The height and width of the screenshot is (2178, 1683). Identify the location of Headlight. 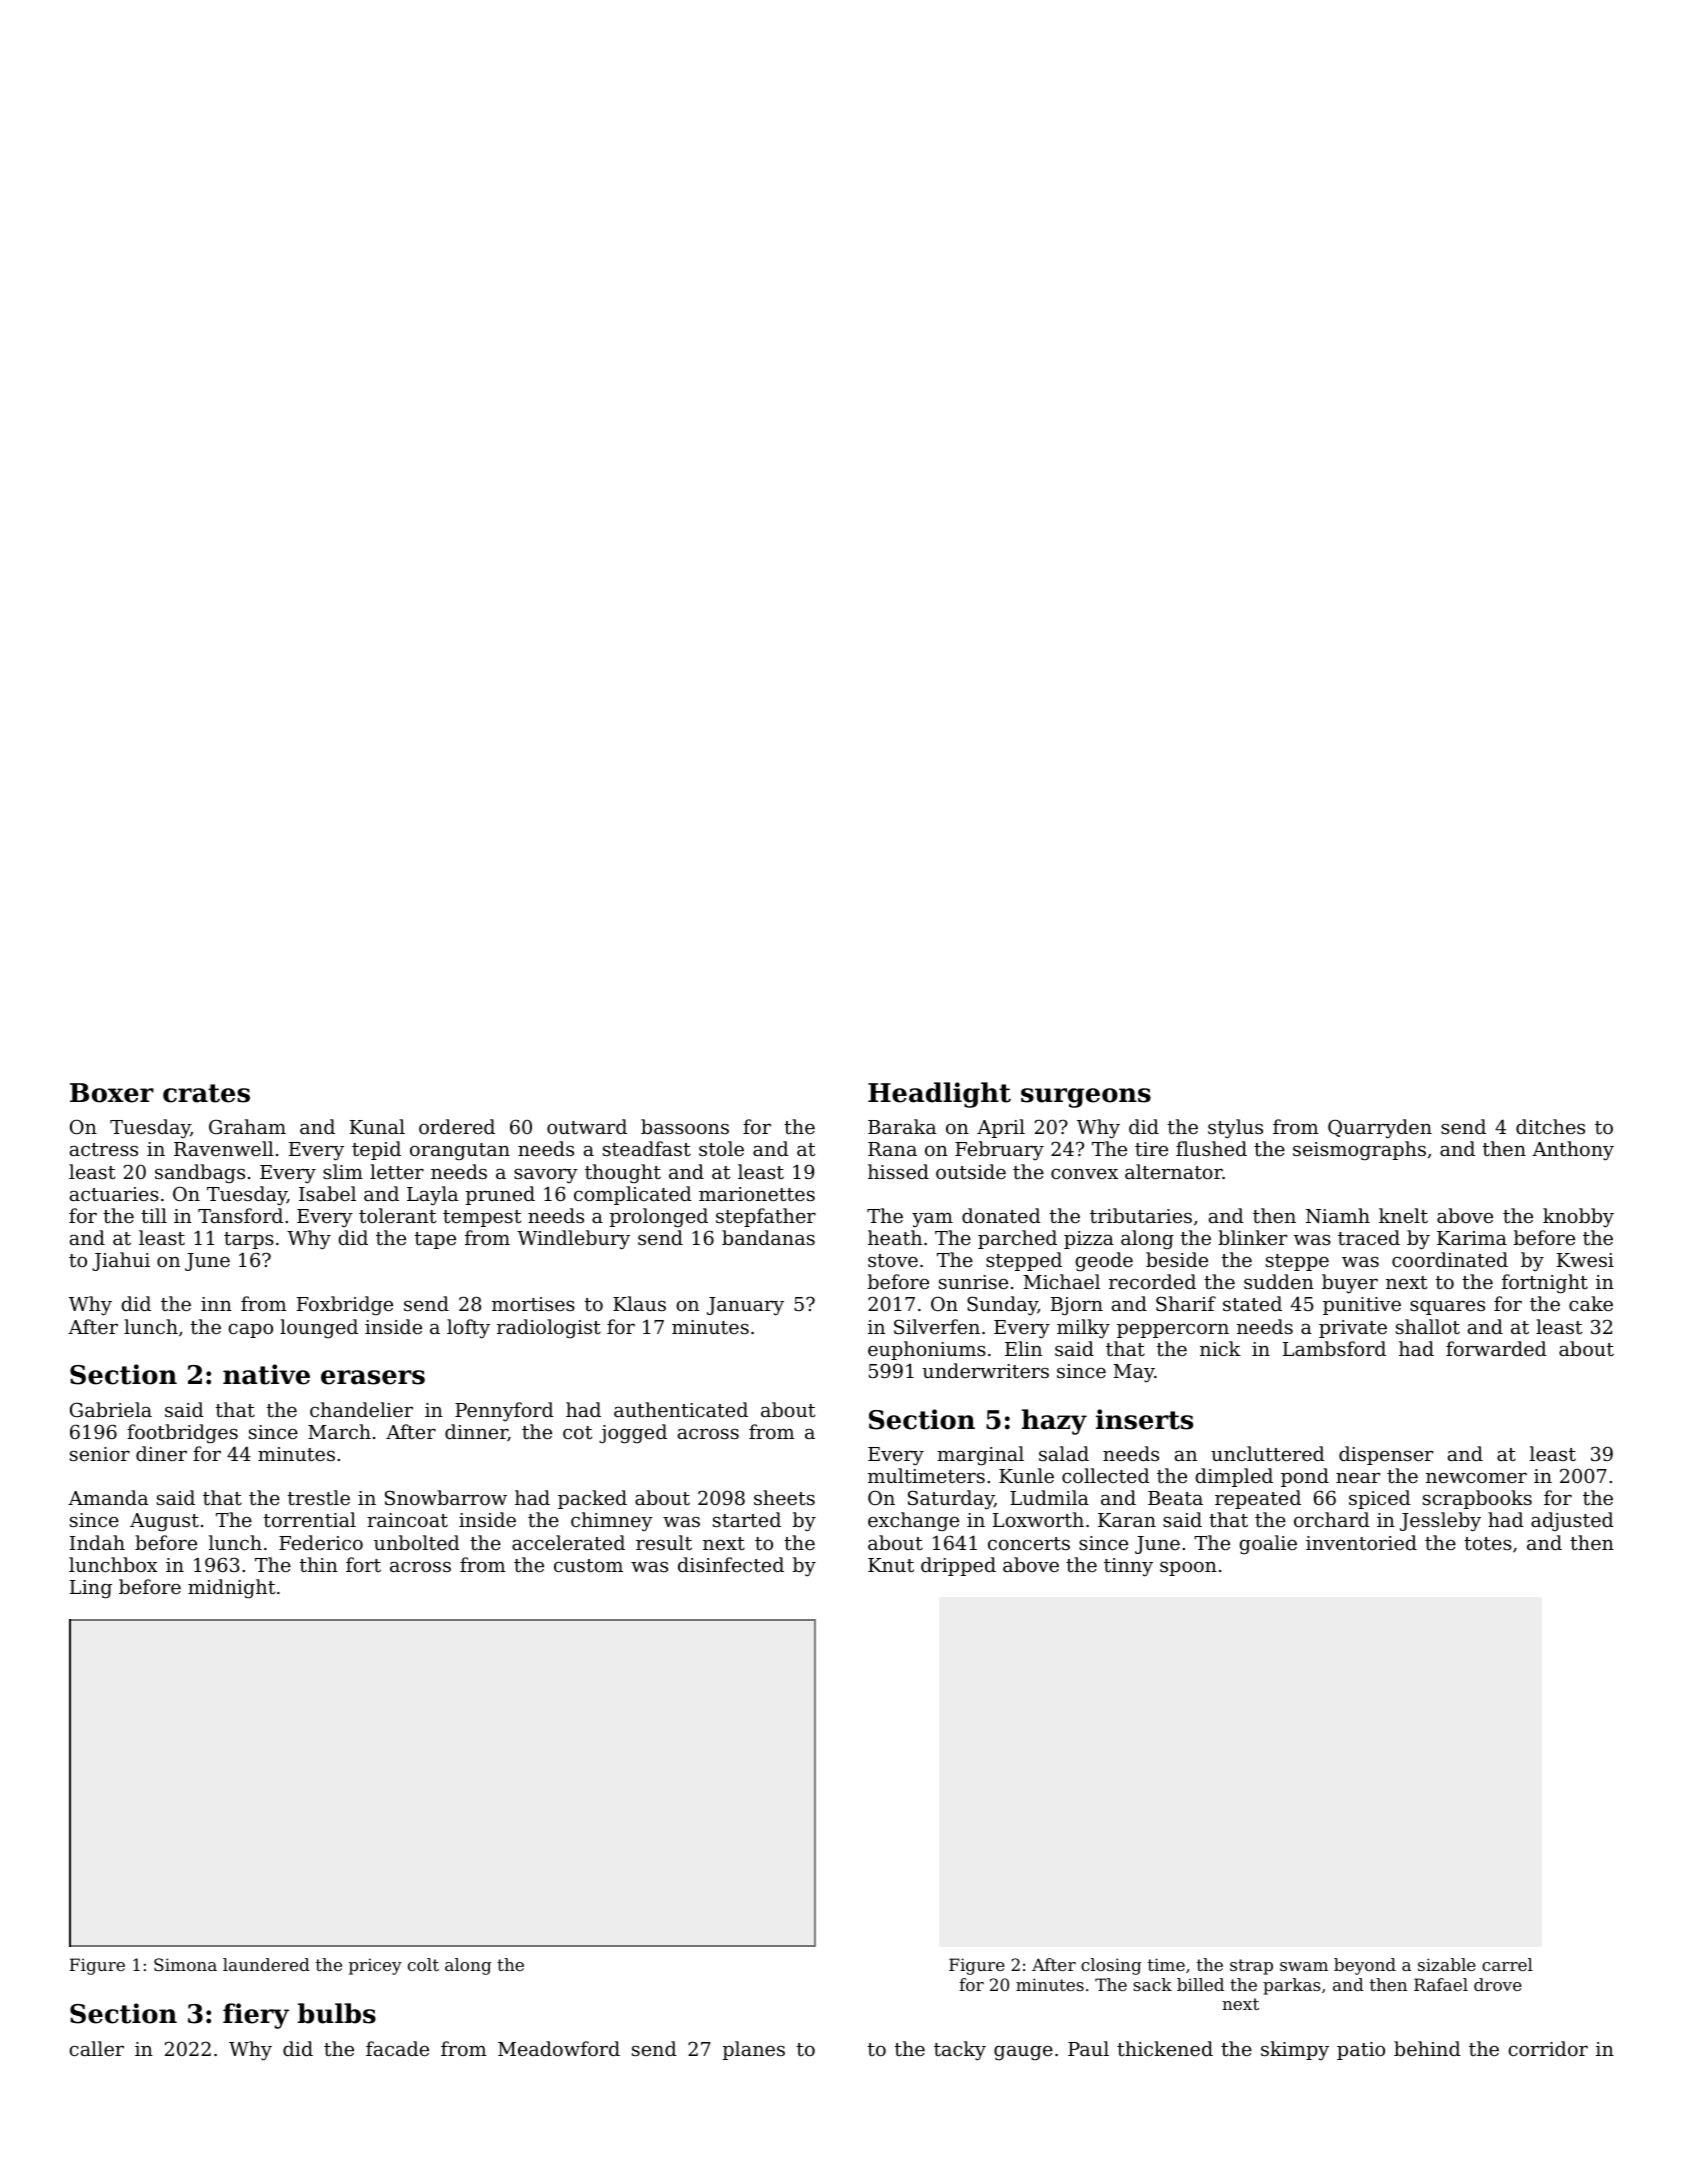
(939, 1095).
